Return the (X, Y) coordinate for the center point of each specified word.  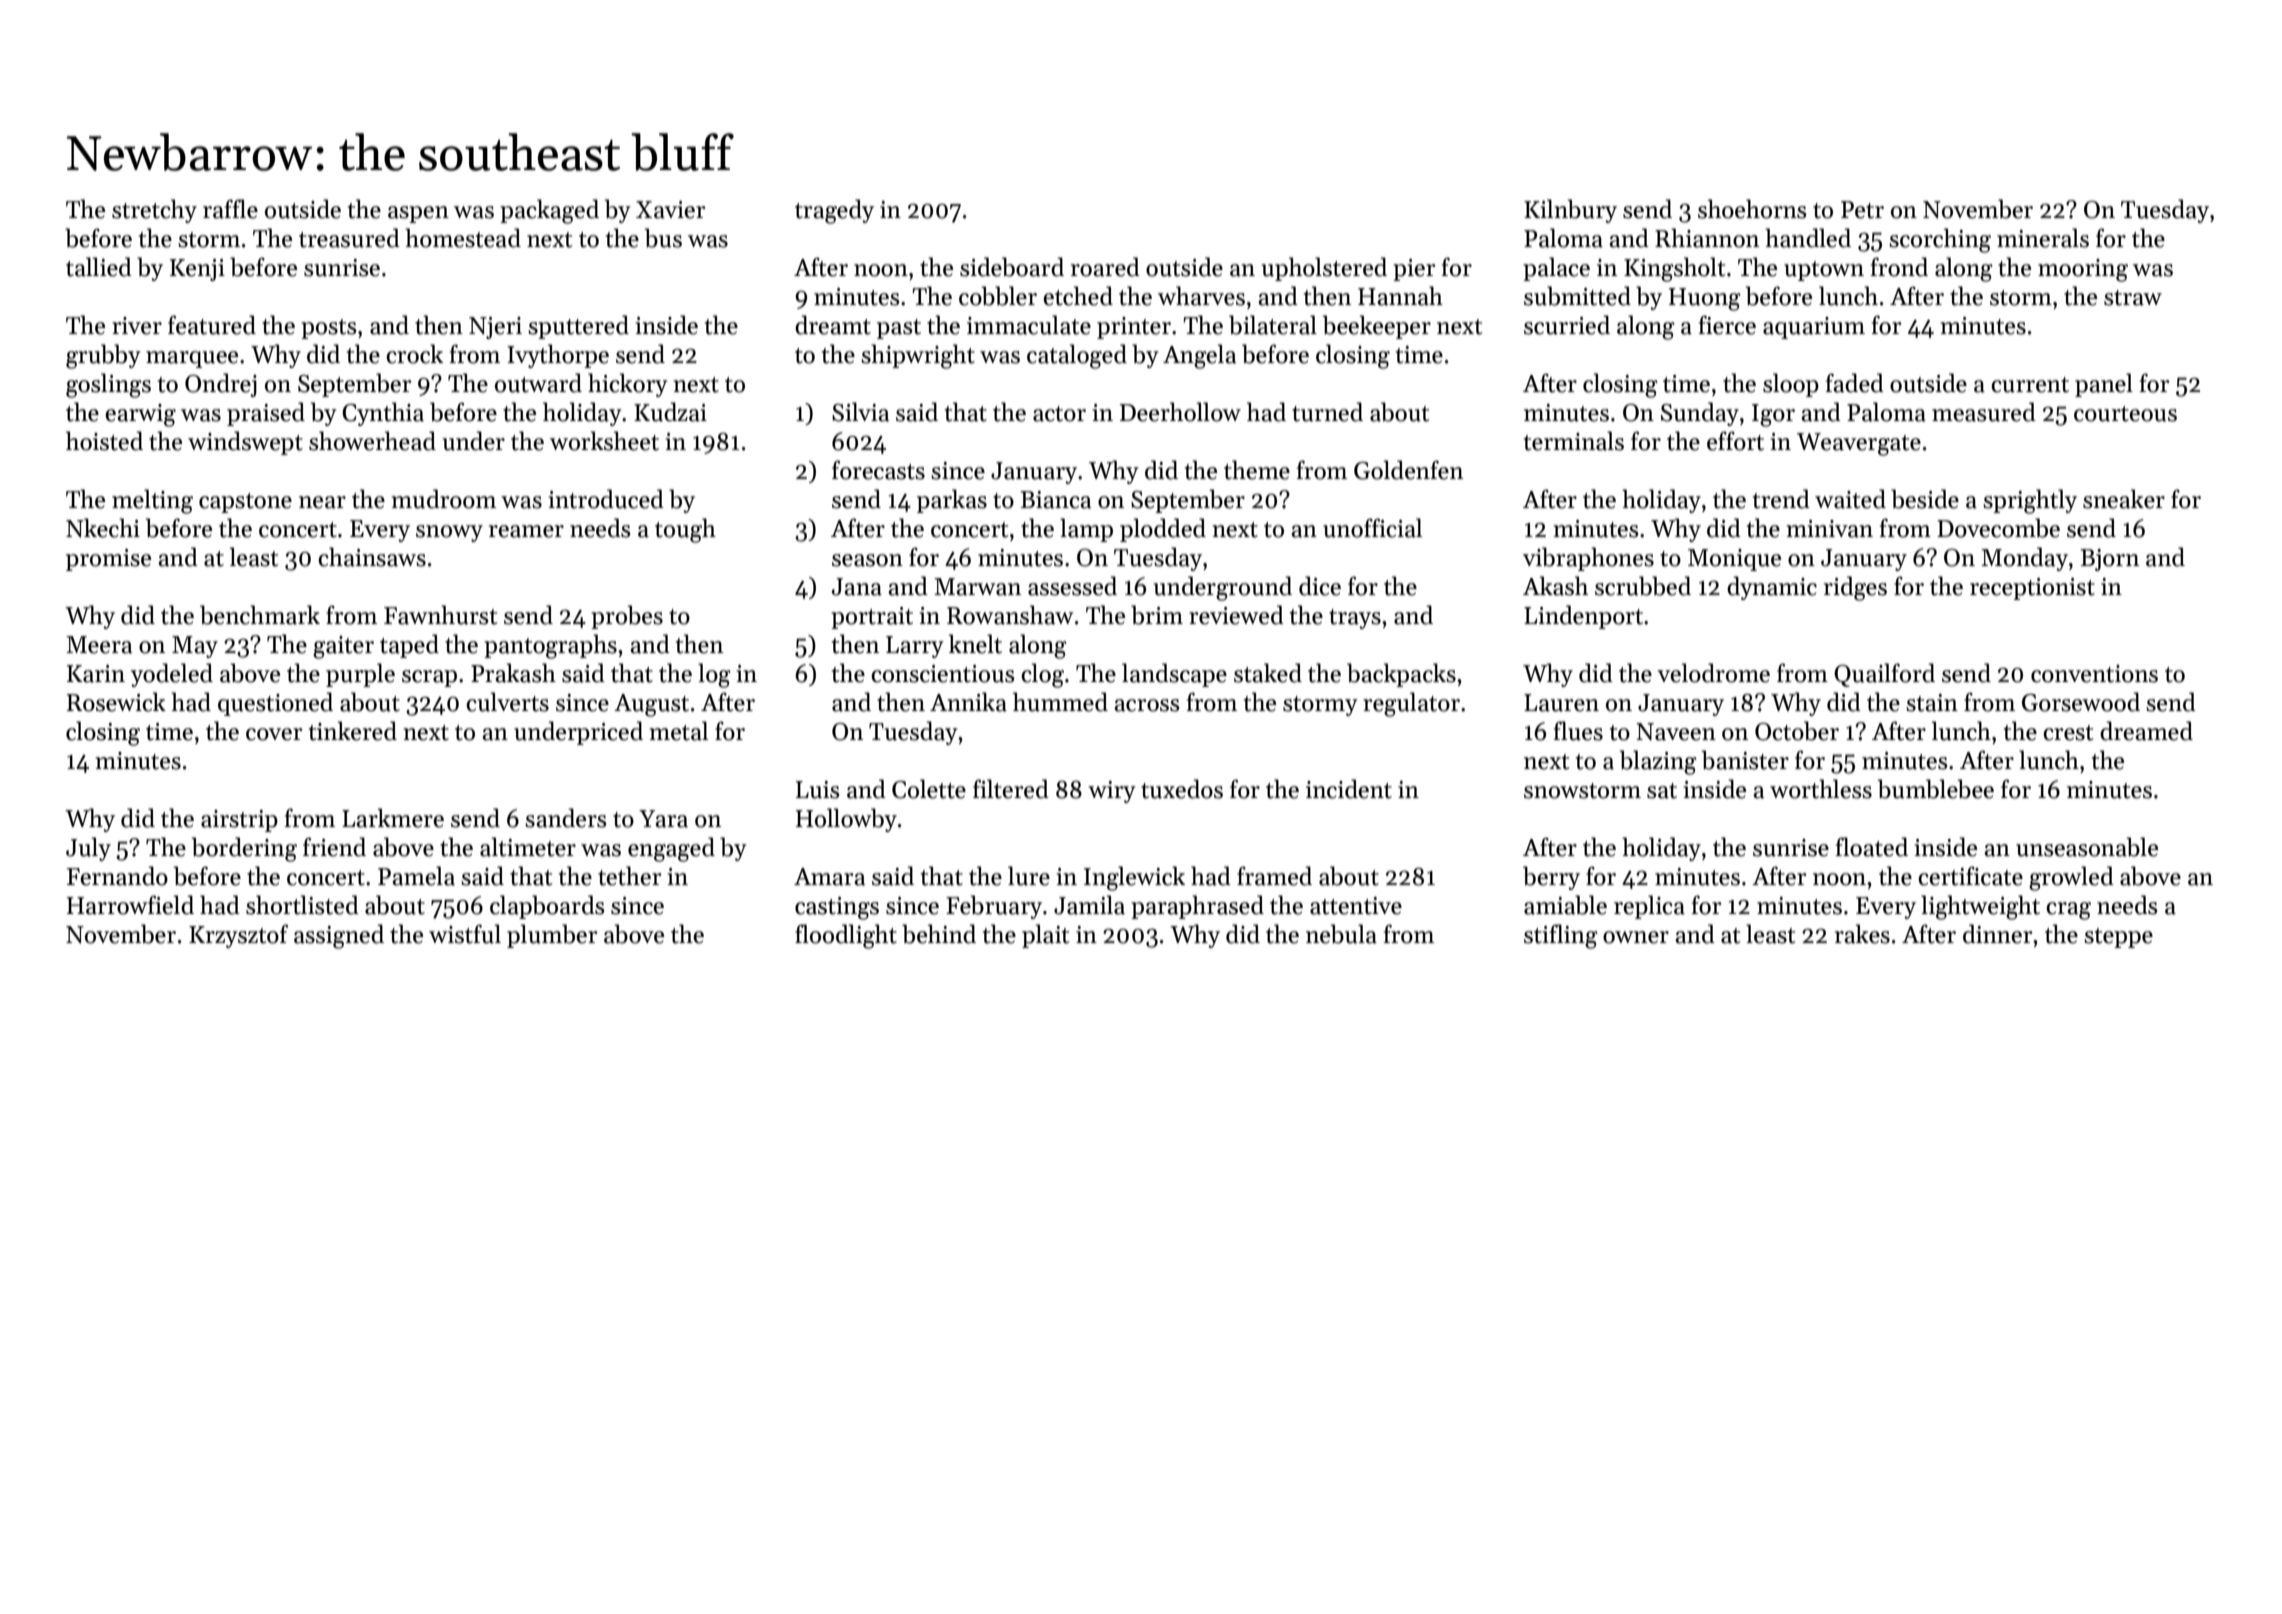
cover (274, 734)
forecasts (878, 470)
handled (1808, 238)
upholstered (1324, 269)
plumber (552, 936)
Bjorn (2109, 560)
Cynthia (383, 414)
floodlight (846, 936)
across (1146, 705)
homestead (463, 238)
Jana (857, 587)
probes (627, 617)
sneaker (2124, 499)
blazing (1658, 762)
